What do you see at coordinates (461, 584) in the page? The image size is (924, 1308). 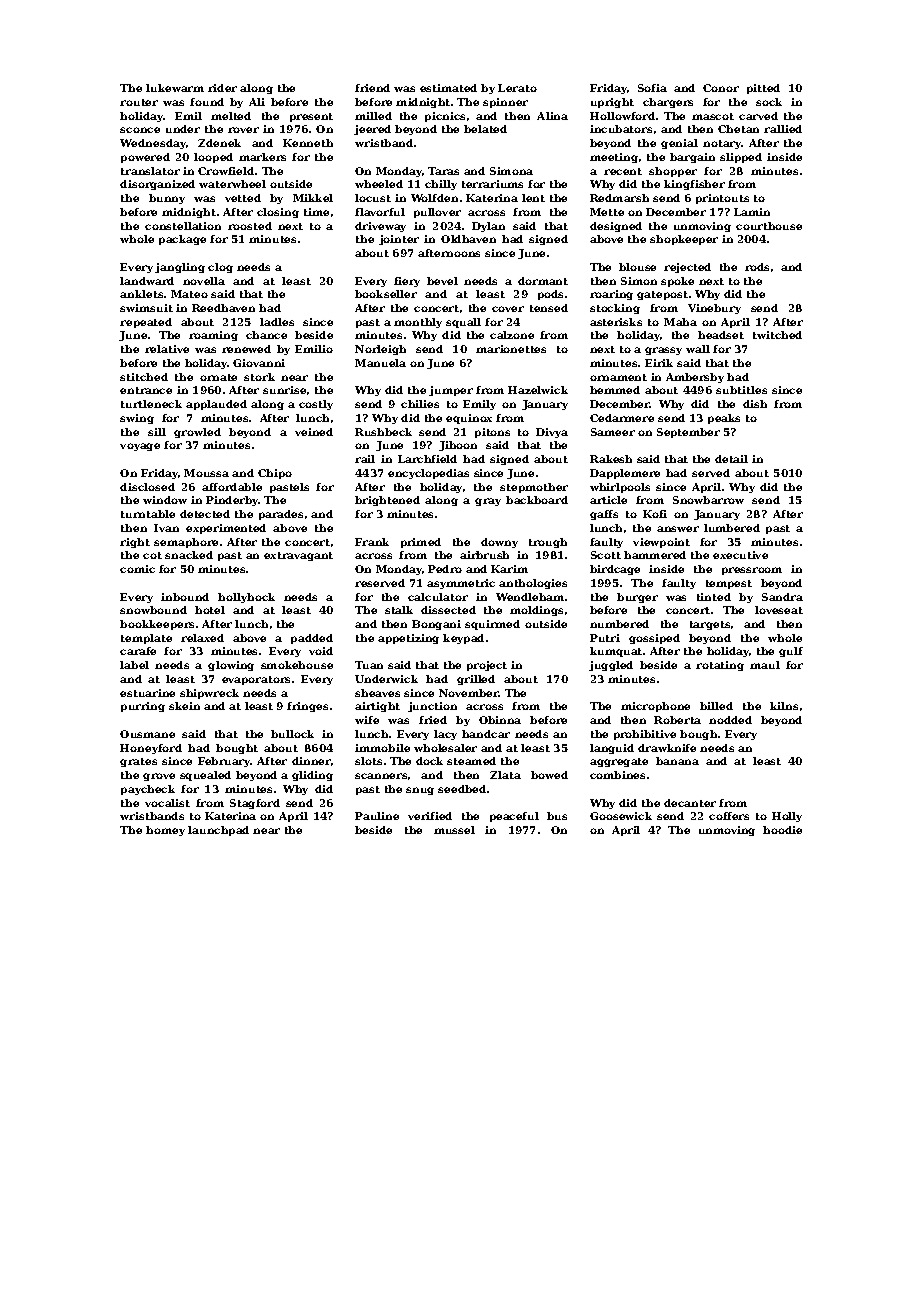 I see `asymmetric` at bounding box center [461, 584].
